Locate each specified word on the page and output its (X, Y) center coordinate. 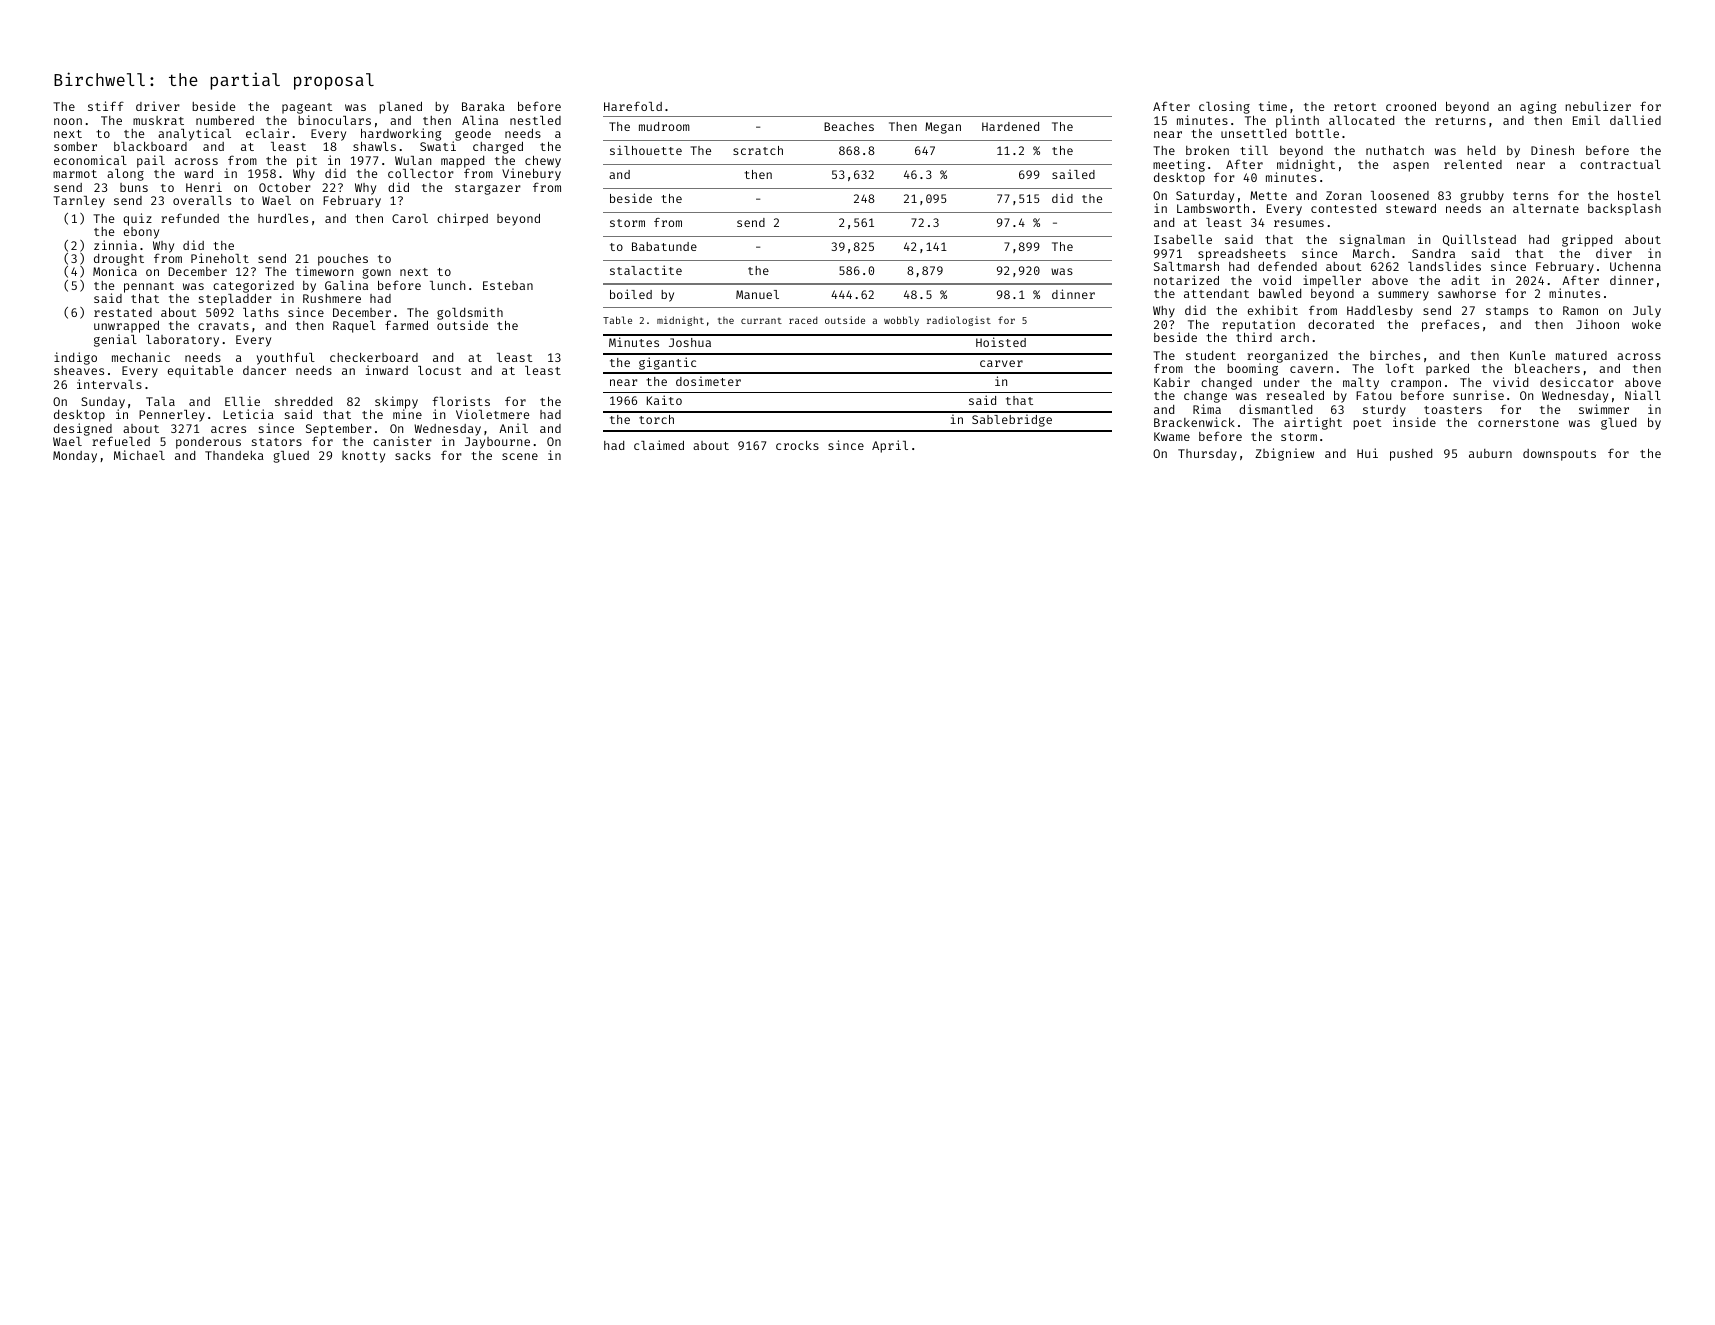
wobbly (901, 321)
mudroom (664, 126)
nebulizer (1598, 106)
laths (261, 312)
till (1254, 150)
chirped (462, 219)
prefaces (1450, 325)
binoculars (334, 120)
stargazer (488, 189)
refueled (121, 441)
